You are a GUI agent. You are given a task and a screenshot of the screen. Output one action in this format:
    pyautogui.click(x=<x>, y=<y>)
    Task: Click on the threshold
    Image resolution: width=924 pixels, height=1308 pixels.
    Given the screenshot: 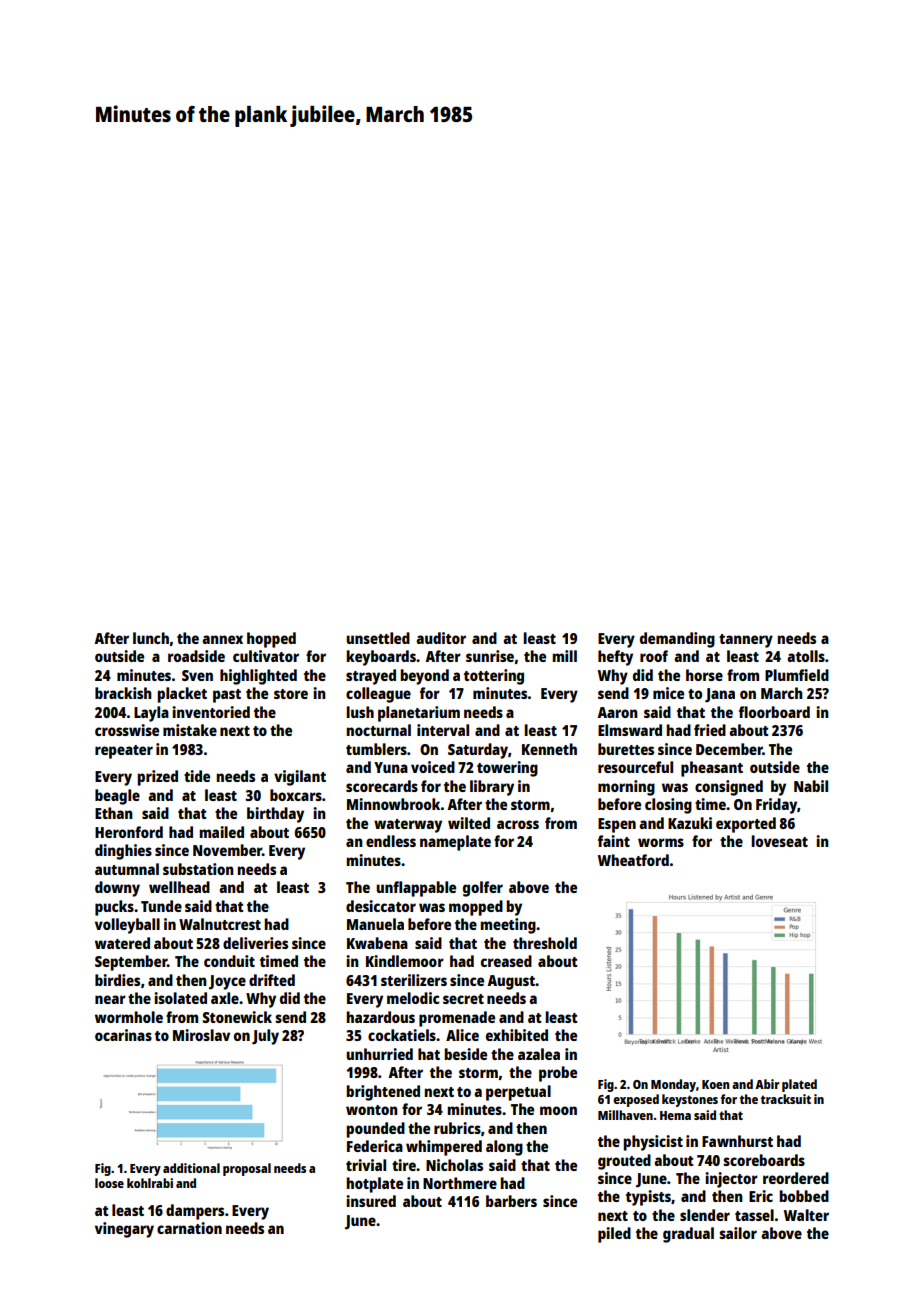 What is the action you would take?
    pyautogui.click(x=545, y=943)
